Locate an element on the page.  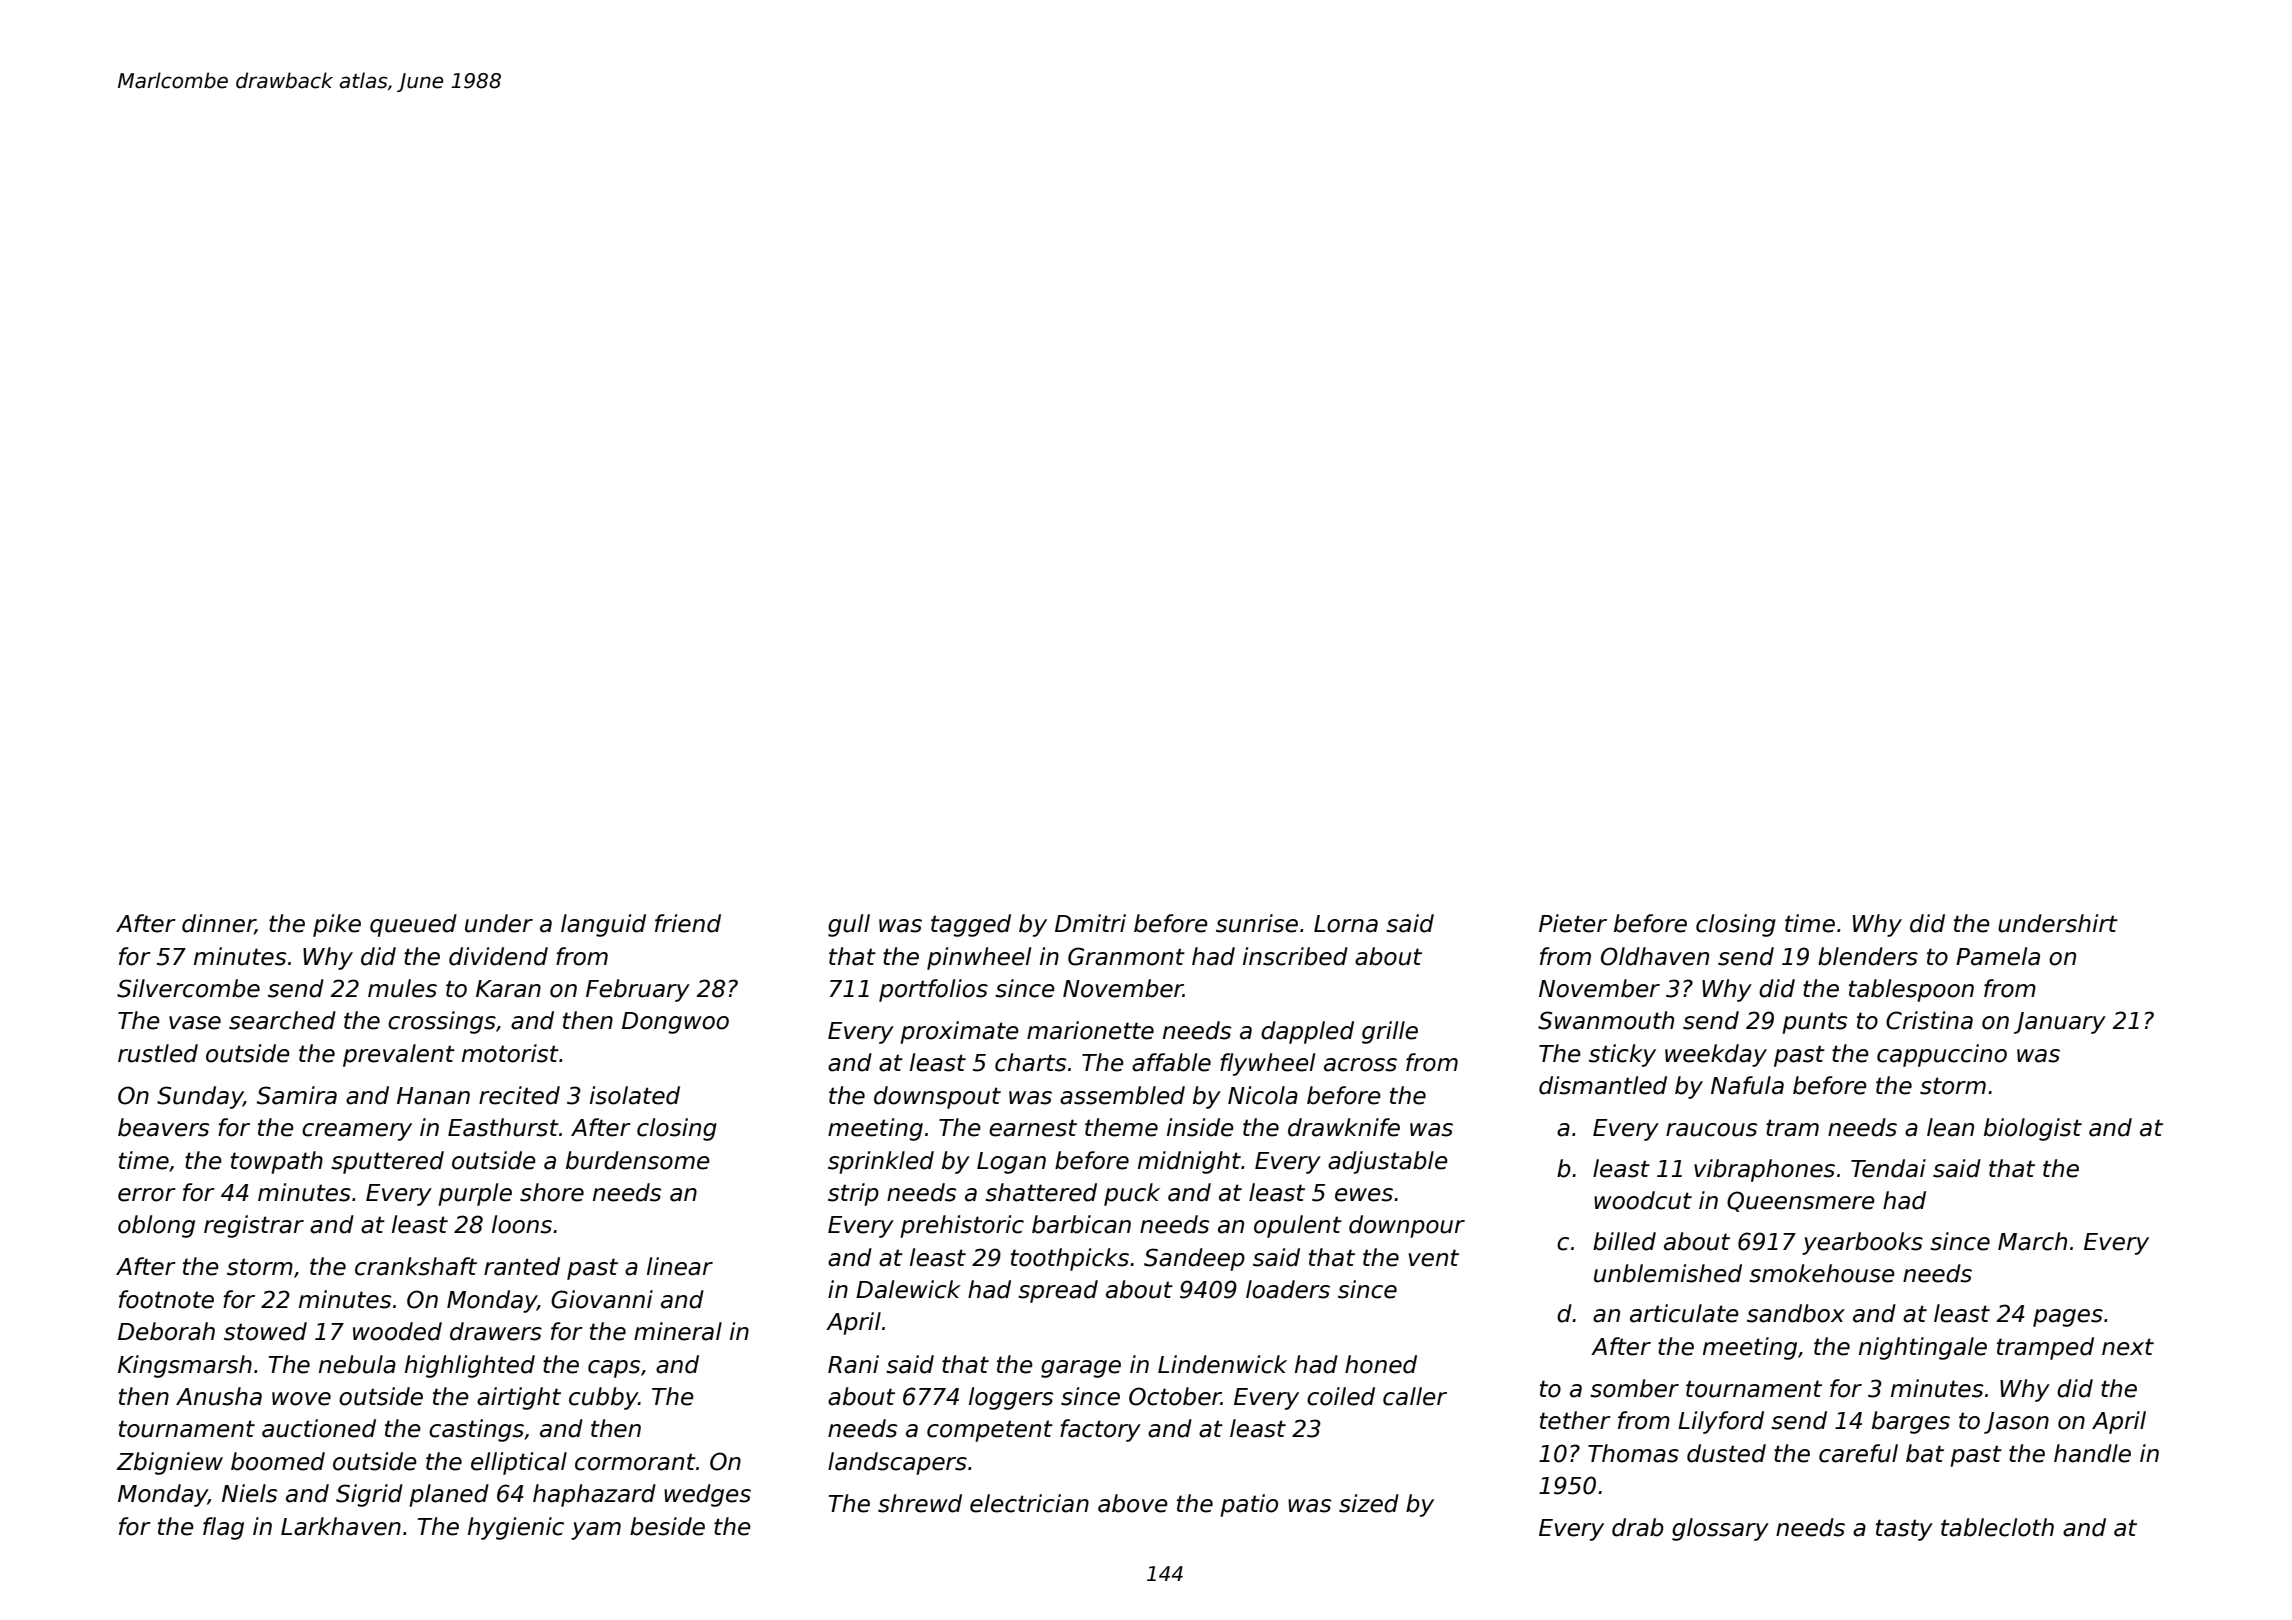
Oldhaven is located at coordinates (1655, 956).
